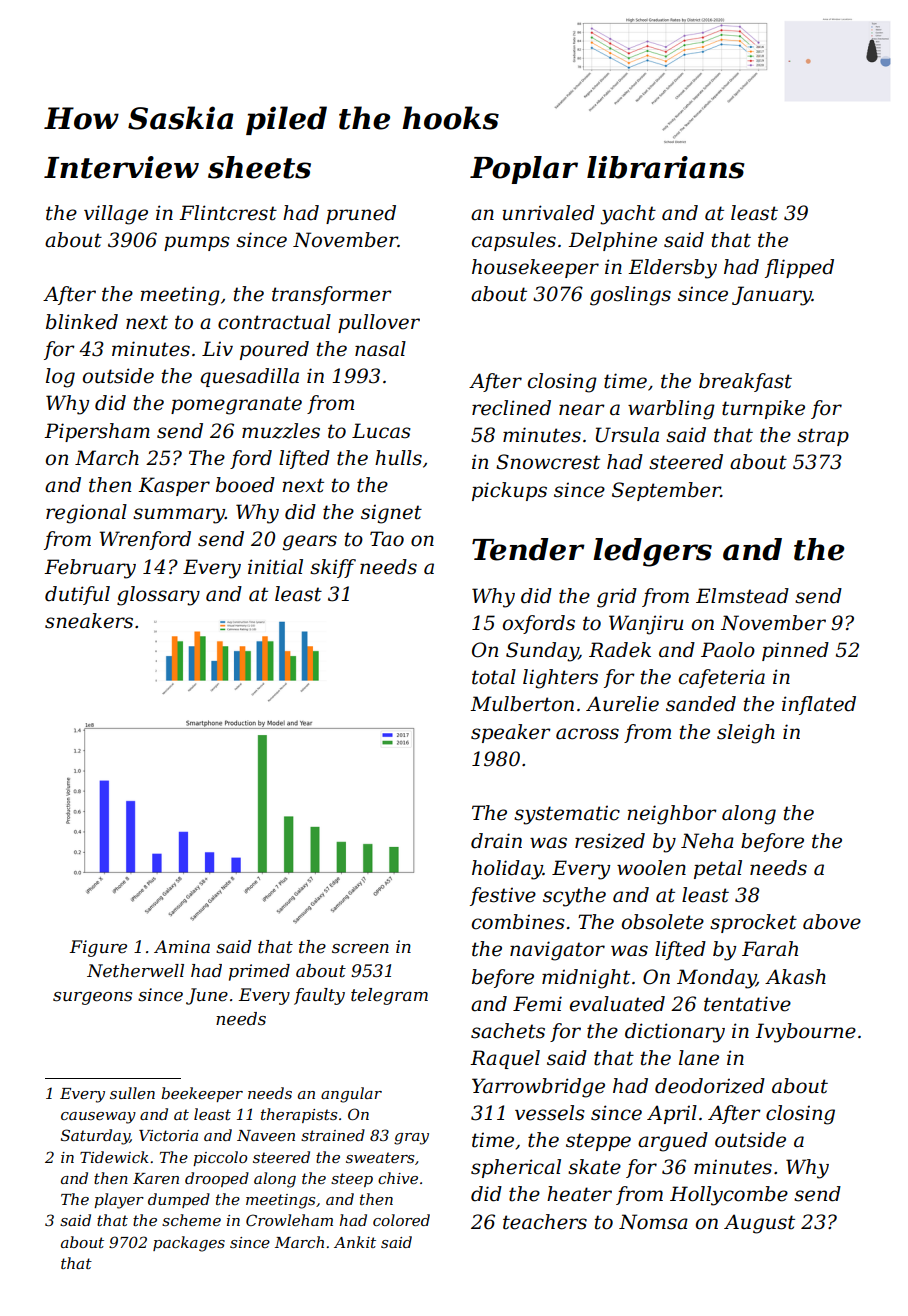 The image size is (908, 1316). Describe the element at coordinates (89, 621) in the document. I see `sneakers` at that location.
